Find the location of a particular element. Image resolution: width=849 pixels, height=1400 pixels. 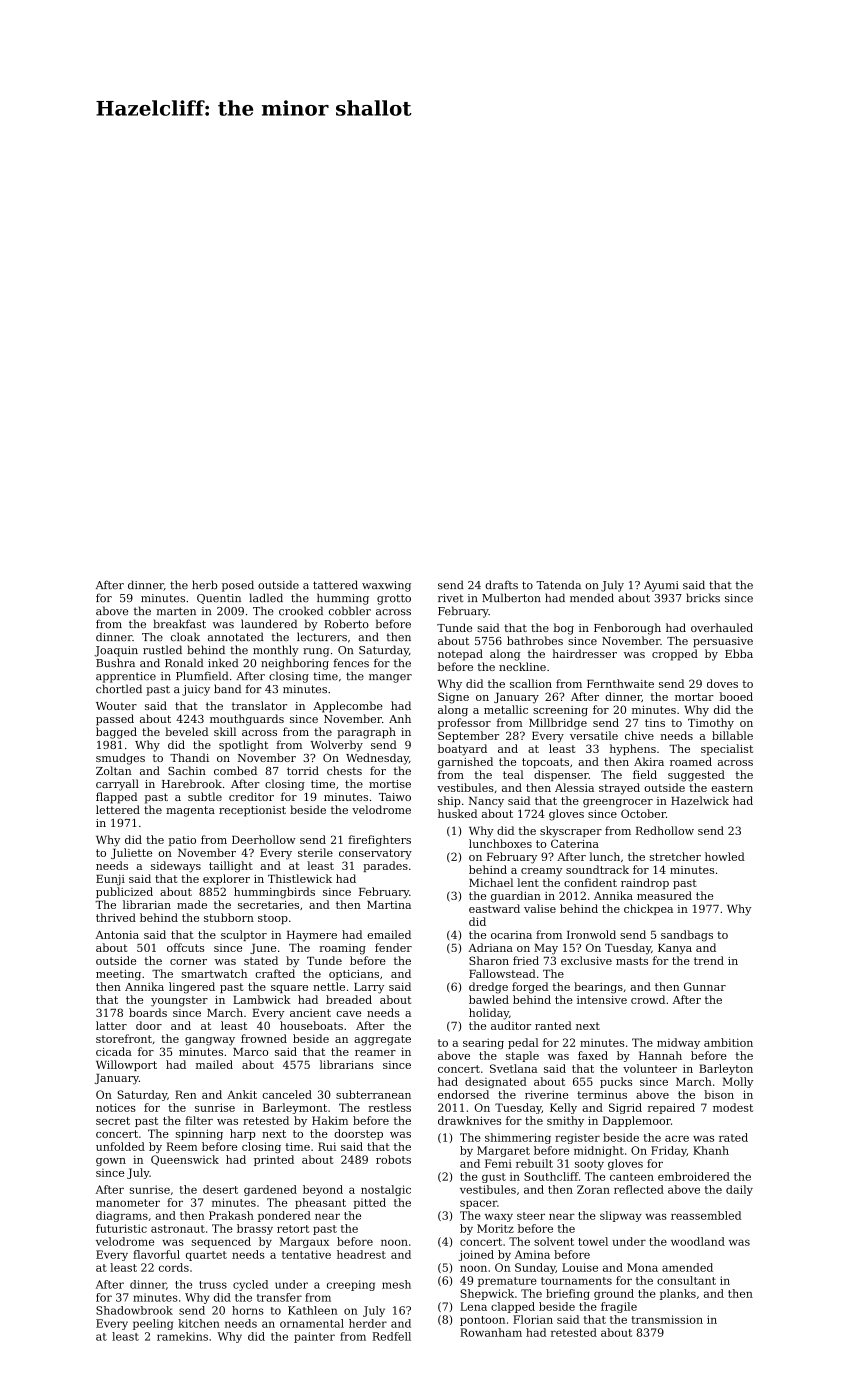

painter is located at coordinates (314, 1337).
